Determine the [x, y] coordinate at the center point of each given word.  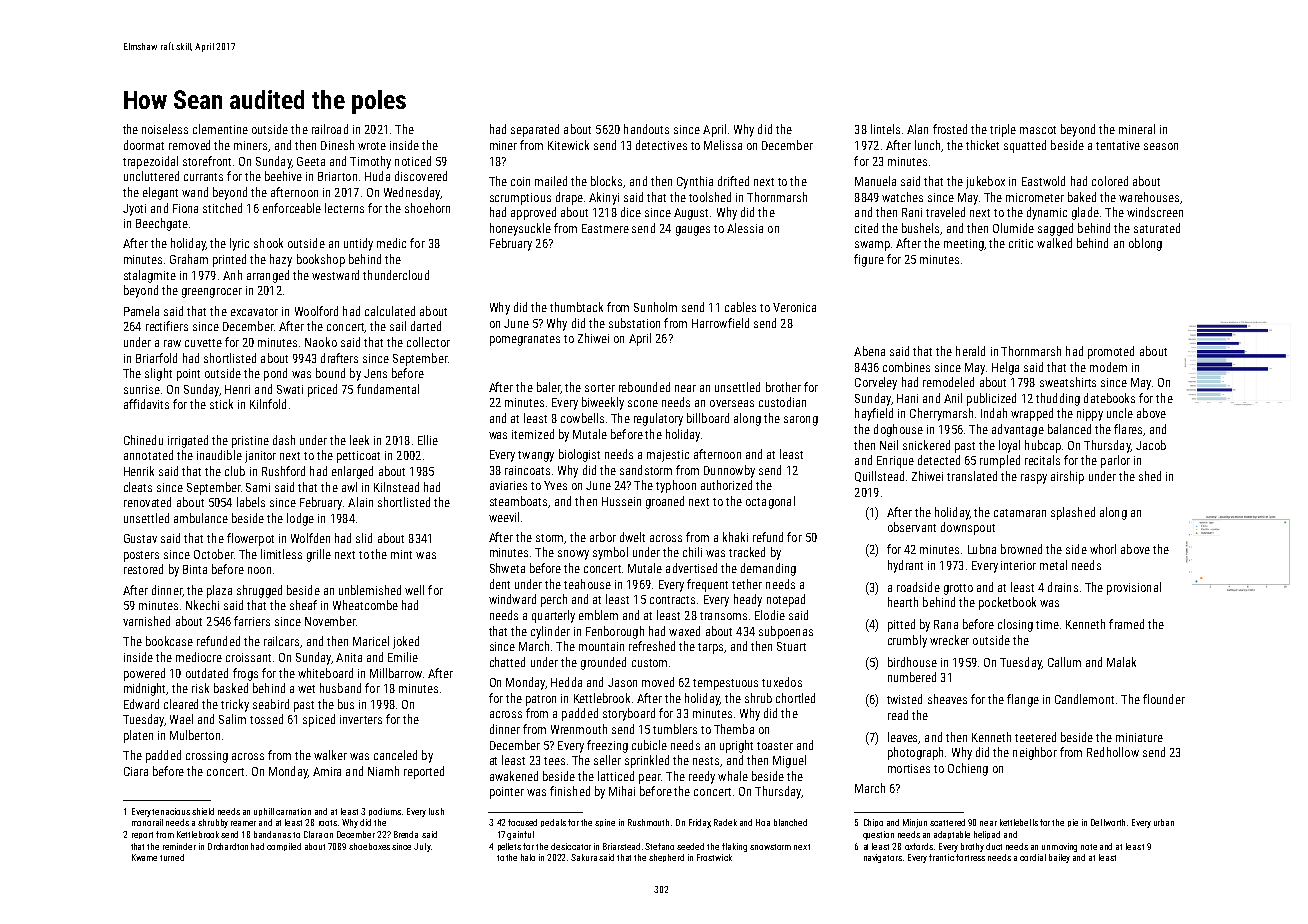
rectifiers [167, 326]
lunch [927, 145]
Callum [1064, 662]
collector [428, 342]
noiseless [165, 129]
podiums [385, 812]
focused [522, 822]
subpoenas [786, 632]
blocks [607, 182]
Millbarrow [396, 673]
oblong [1145, 244]
